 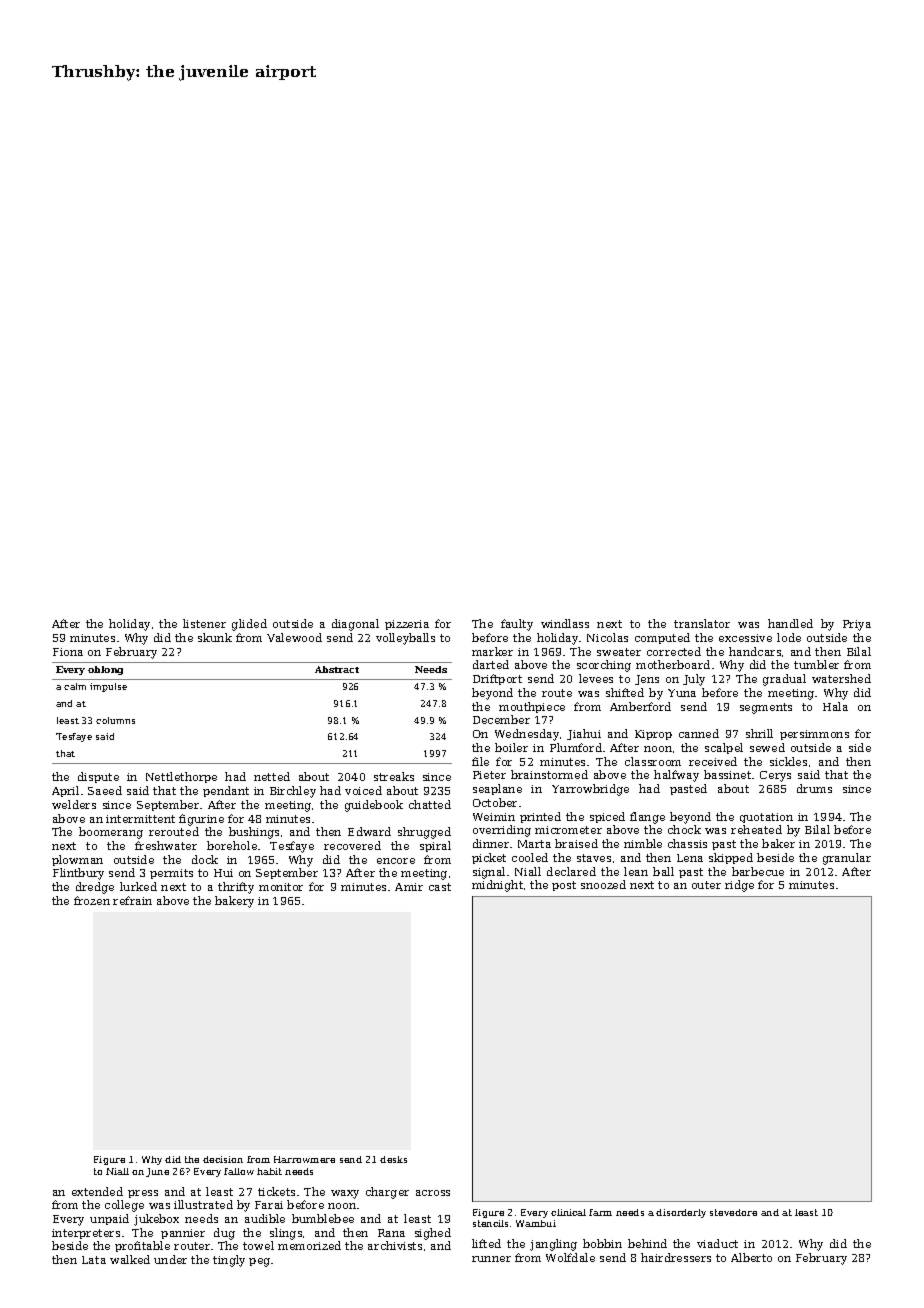 What do you see at coordinates (600, 1212) in the page?
I see `farm` at bounding box center [600, 1212].
